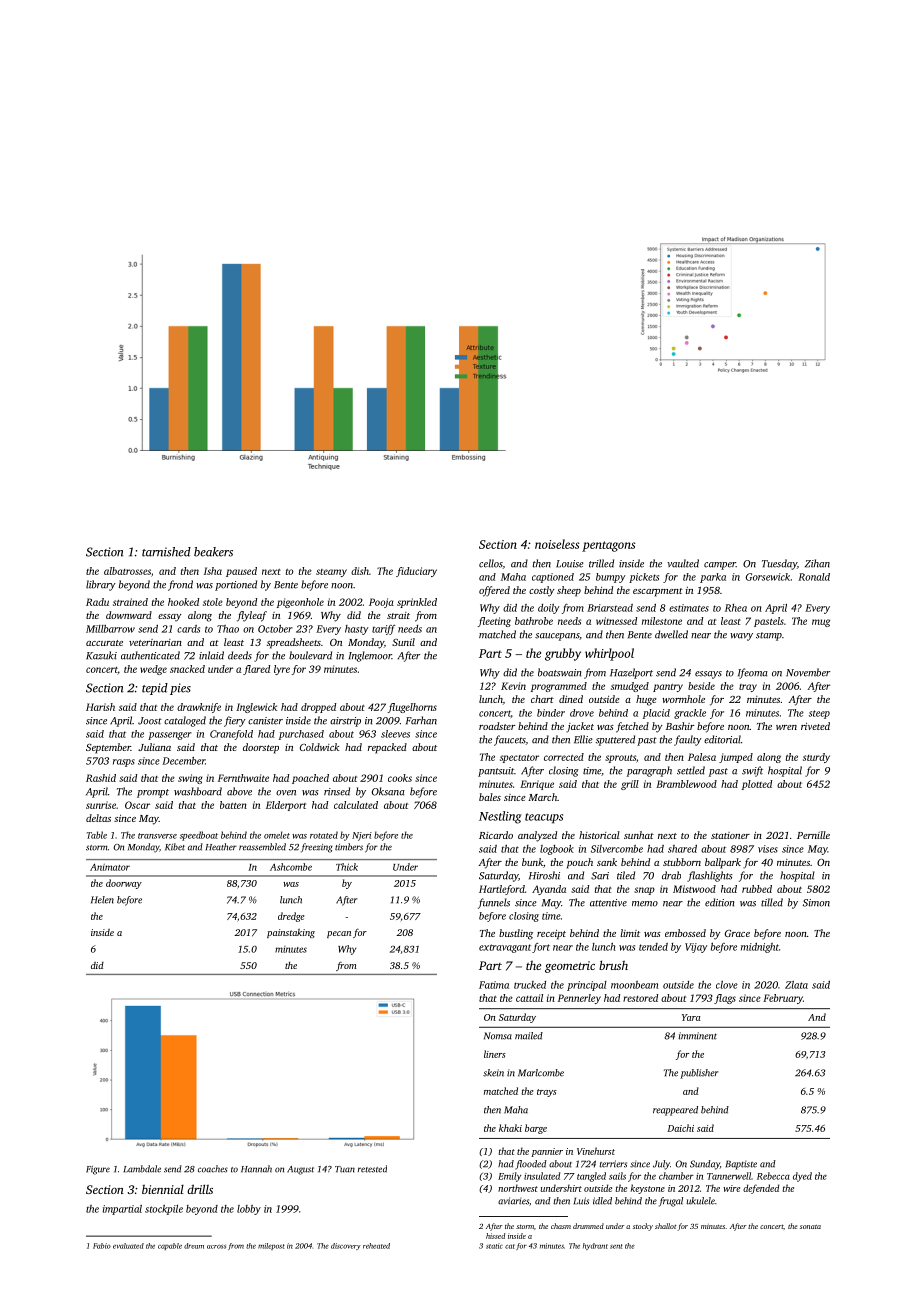  Describe the element at coordinates (416, 572) in the document. I see `fiduciary` at that location.
